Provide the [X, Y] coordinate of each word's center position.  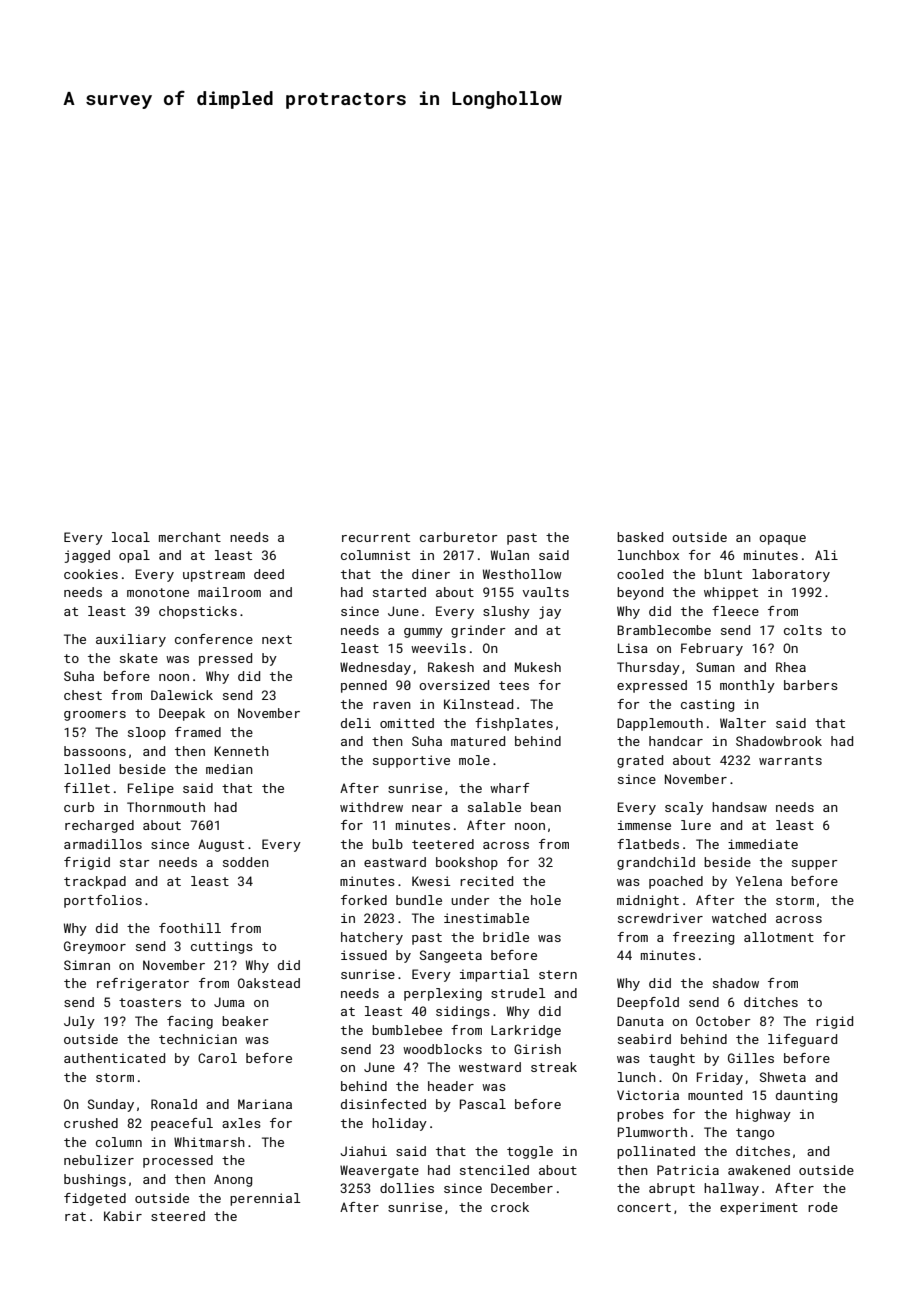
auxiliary [131, 640]
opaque [782, 540]
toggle [530, 1152]
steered [178, 1216]
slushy [506, 612]
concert [644, 1207]
